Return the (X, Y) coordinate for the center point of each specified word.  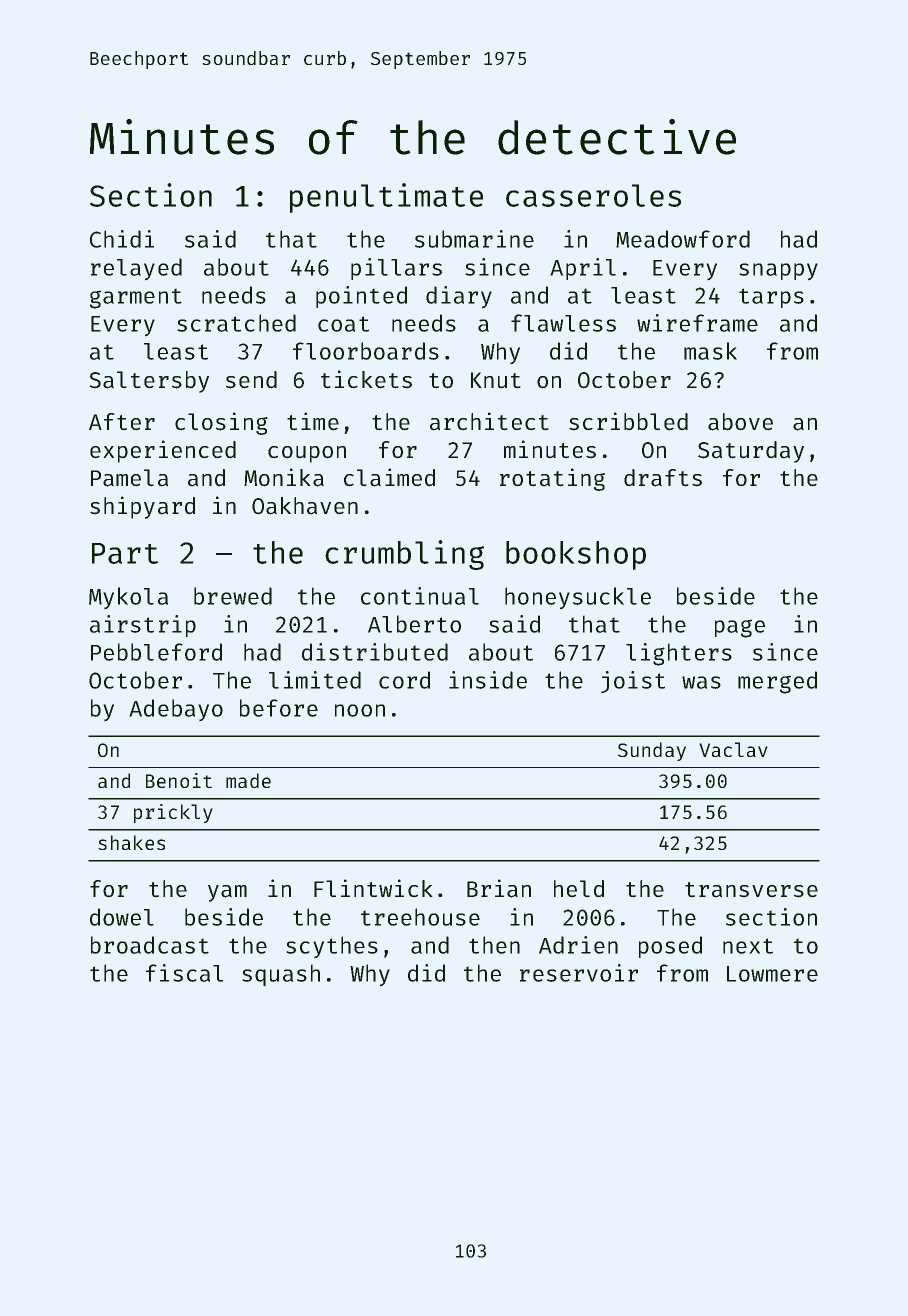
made (248, 780)
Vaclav (733, 749)
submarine (474, 239)
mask (710, 351)
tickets (366, 379)
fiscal (184, 973)
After (122, 422)
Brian (499, 888)
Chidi (122, 239)
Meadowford (683, 239)
